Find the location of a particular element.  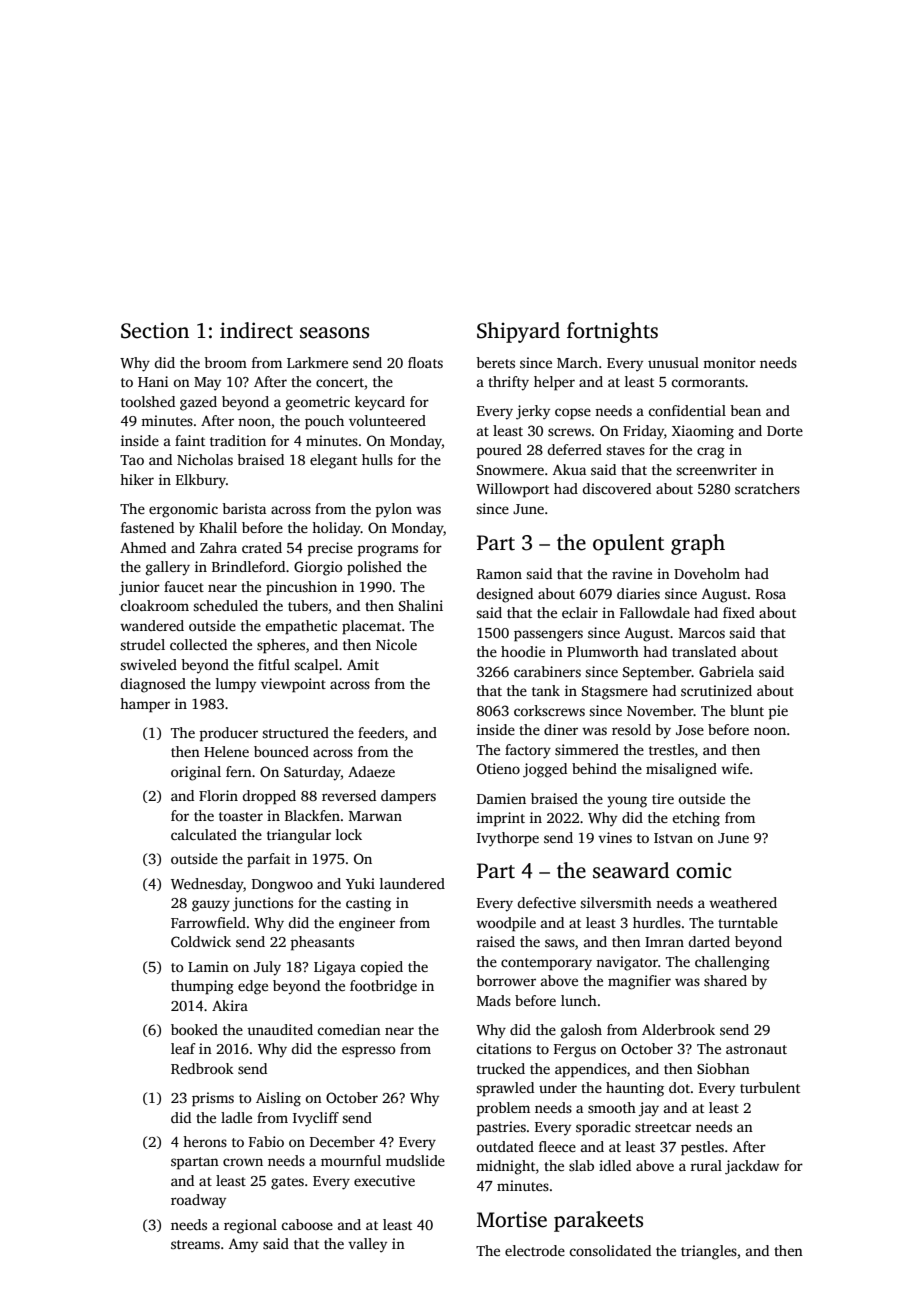

scheduled is located at coordinates (225, 605).
